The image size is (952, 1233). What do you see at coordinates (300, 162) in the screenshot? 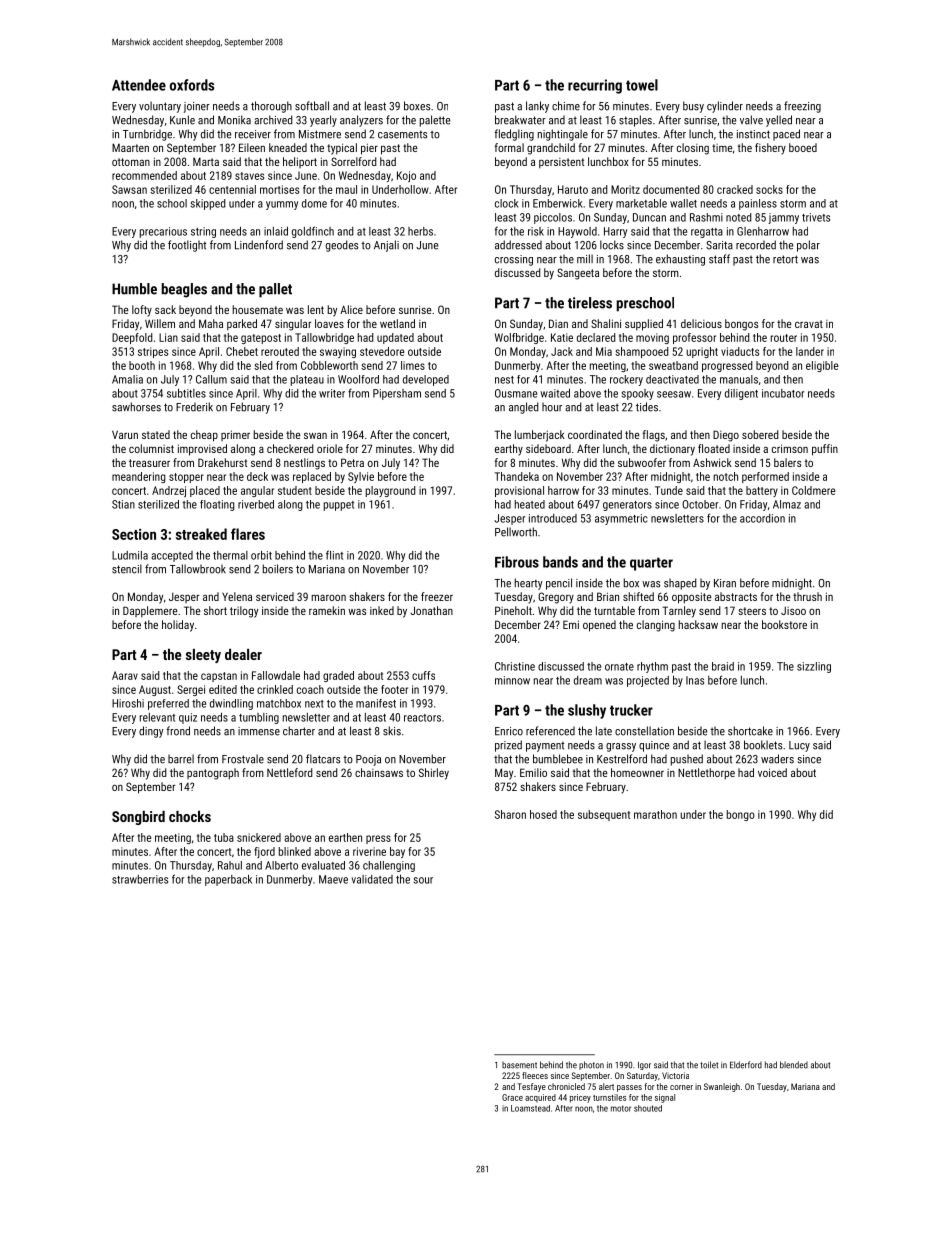
I see `heliport` at bounding box center [300, 162].
